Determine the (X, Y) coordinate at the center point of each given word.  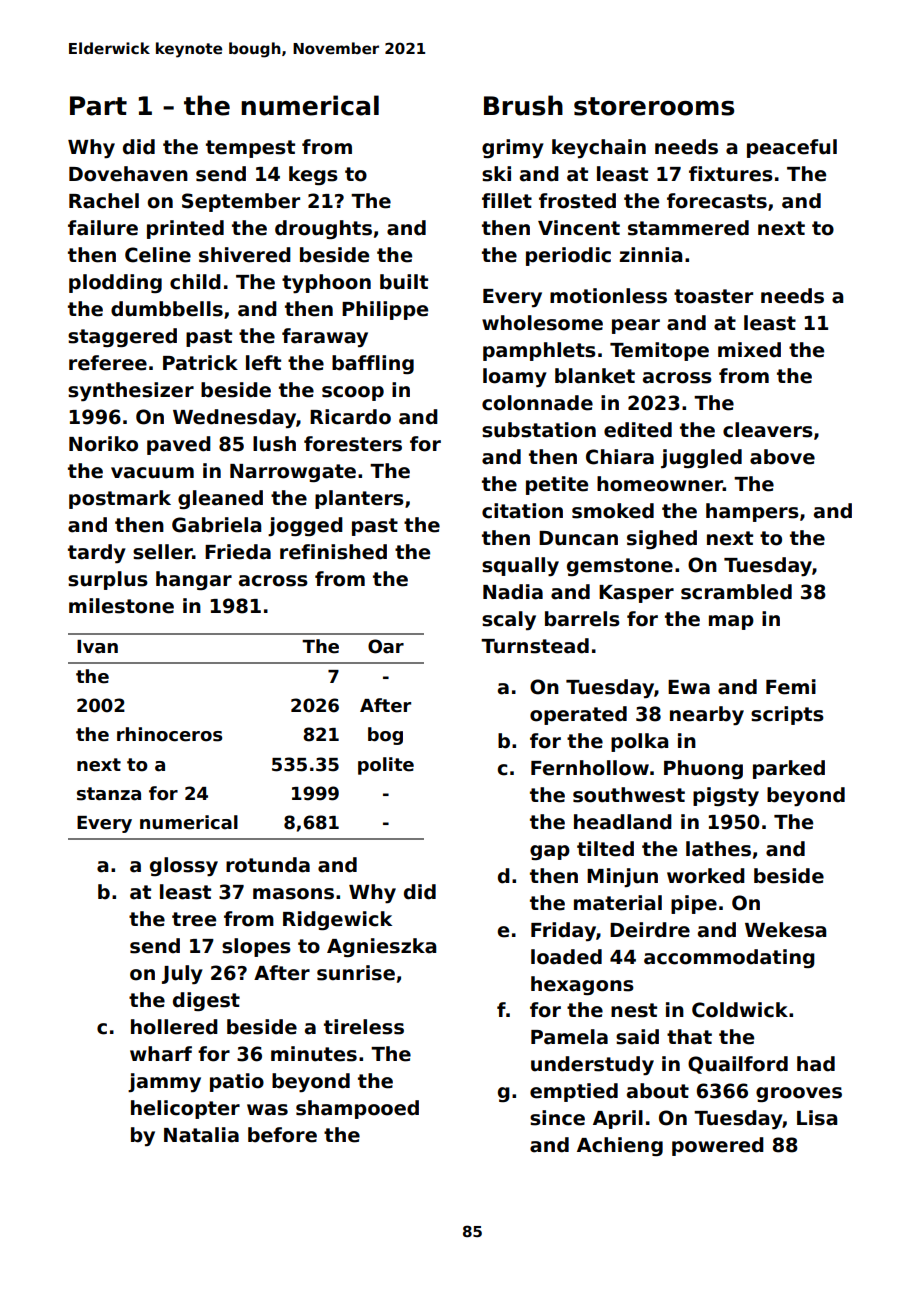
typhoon (326, 283)
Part (98, 106)
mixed (749, 350)
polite (386, 766)
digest (206, 1001)
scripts (787, 715)
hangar (194, 580)
